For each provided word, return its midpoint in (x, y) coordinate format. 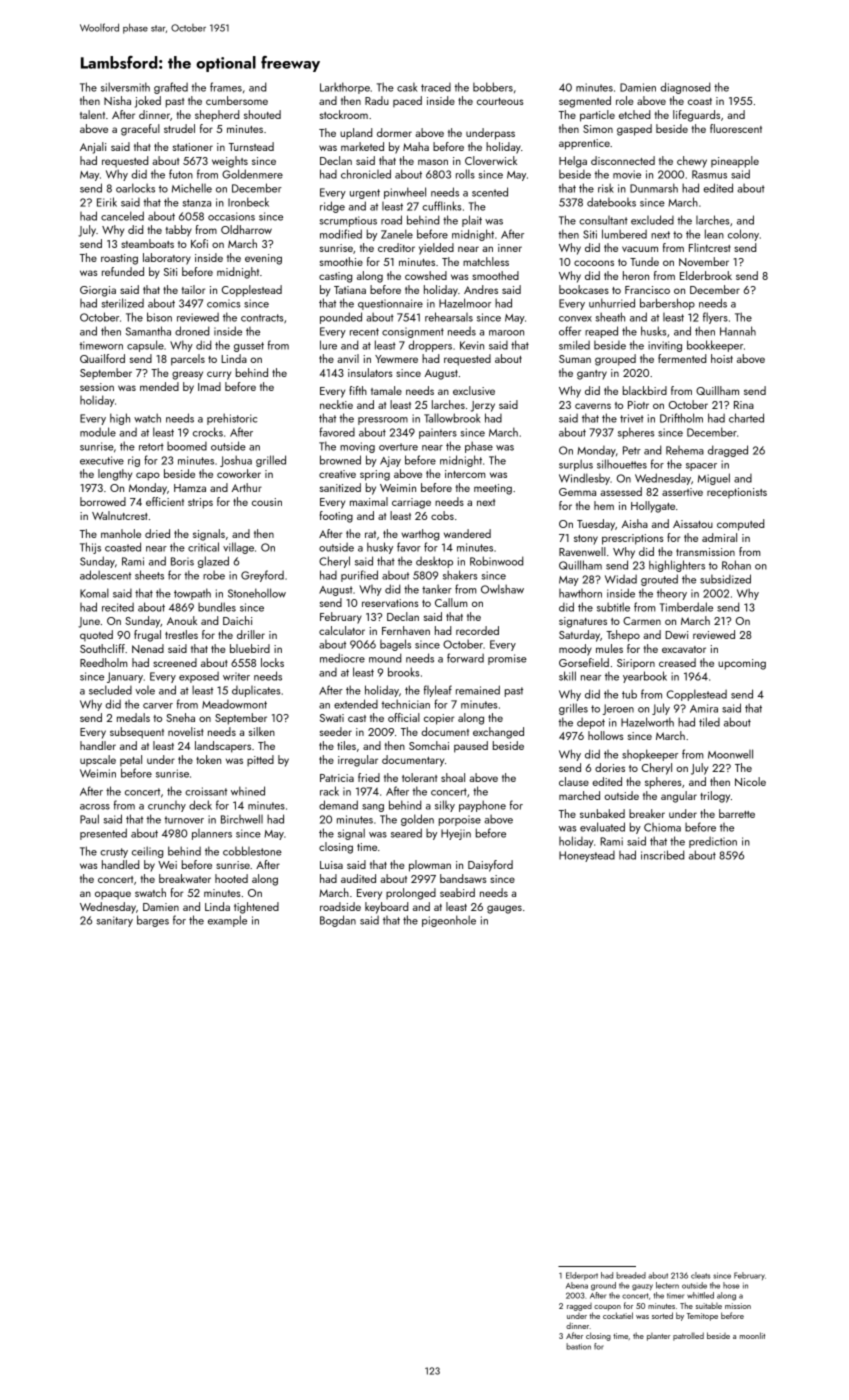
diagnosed (685, 88)
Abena (577, 1285)
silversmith (125, 87)
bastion (578, 1346)
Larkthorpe (345, 88)
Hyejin (456, 834)
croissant (206, 791)
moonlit (752, 1335)
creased (677, 662)
